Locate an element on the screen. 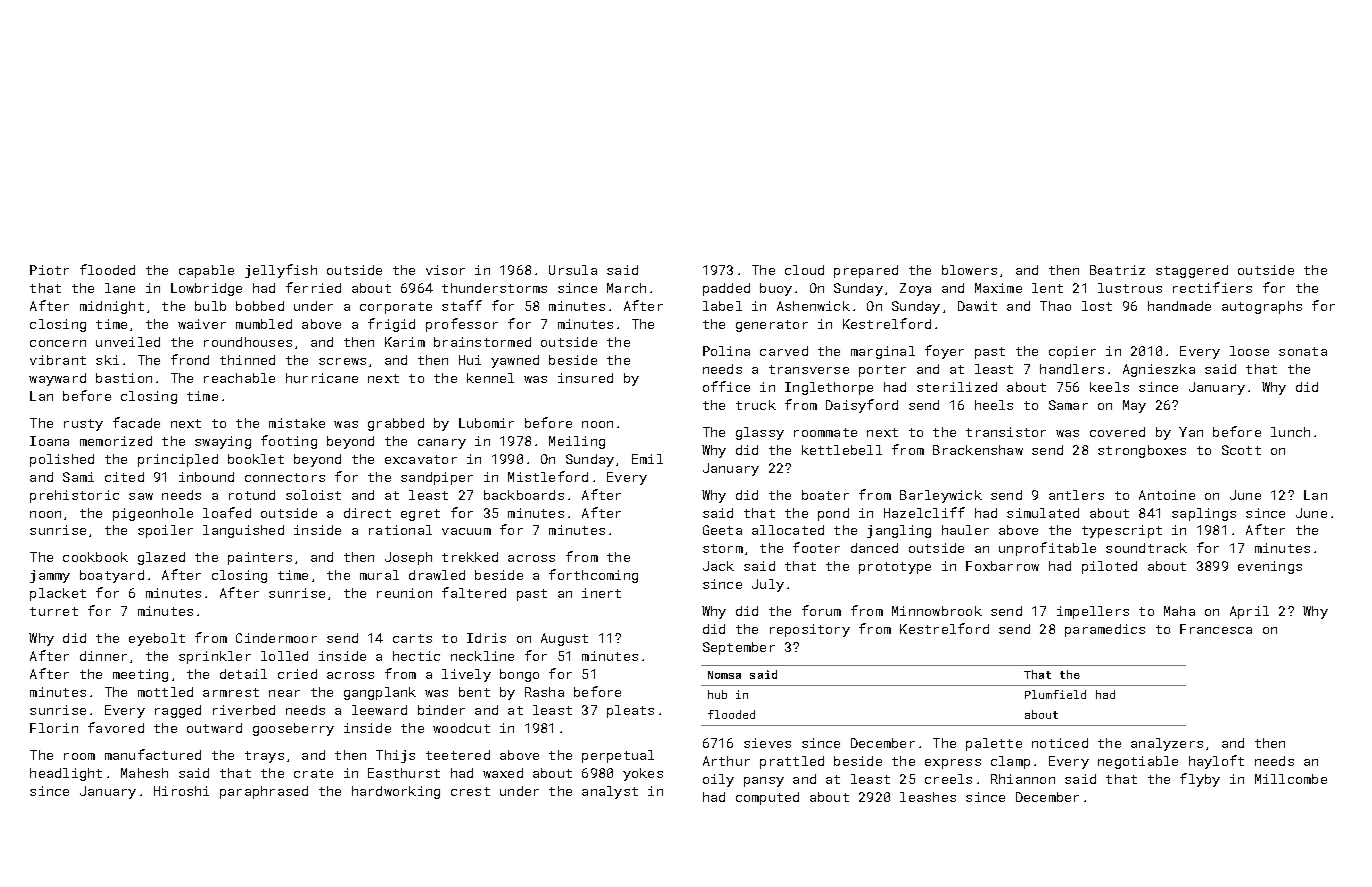 Image resolution: width=1372 pixels, height=887 pixels. paraphrased is located at coordinates (264, 792).
